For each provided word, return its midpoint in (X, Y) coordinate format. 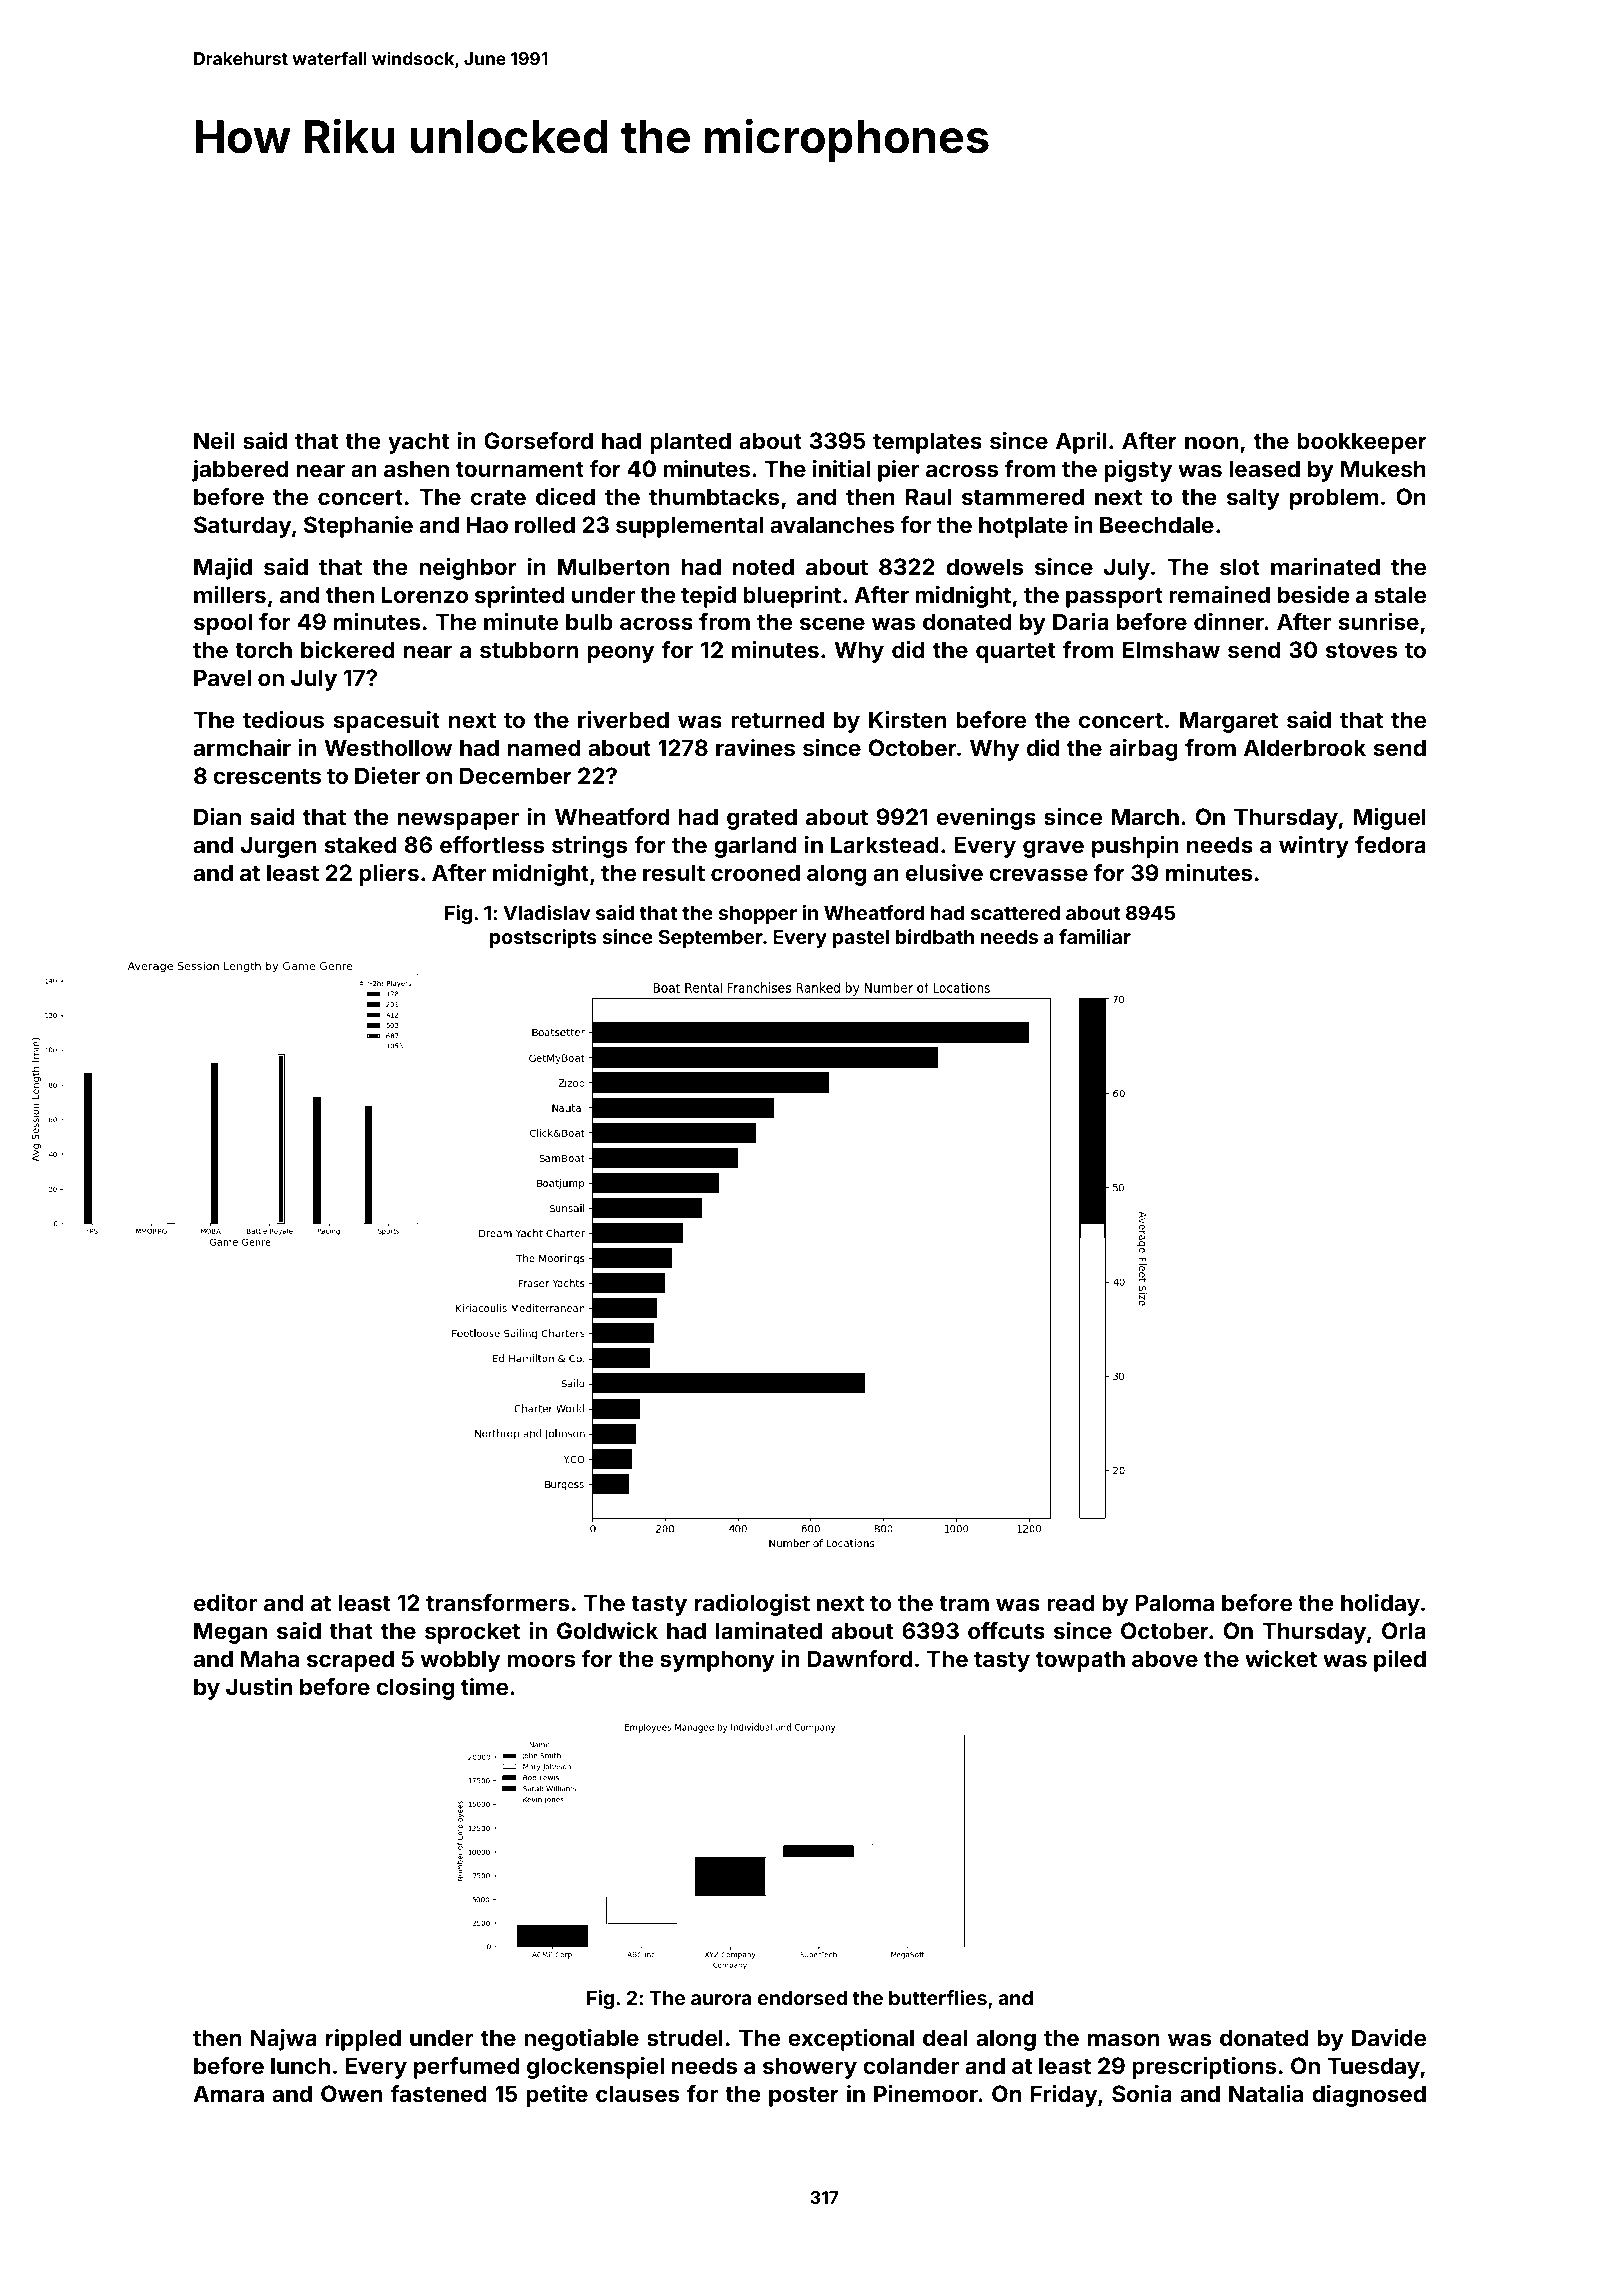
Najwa (284, 2040)
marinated (1325, 566)
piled (1400, 1661)
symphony (717, 1661)
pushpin (1135, 847)
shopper (757, 915)
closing (415, 1689)
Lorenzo (425, 594)
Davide (1389, 2037)
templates (927, 443)
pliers (389, 875)
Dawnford (859, 1658)
